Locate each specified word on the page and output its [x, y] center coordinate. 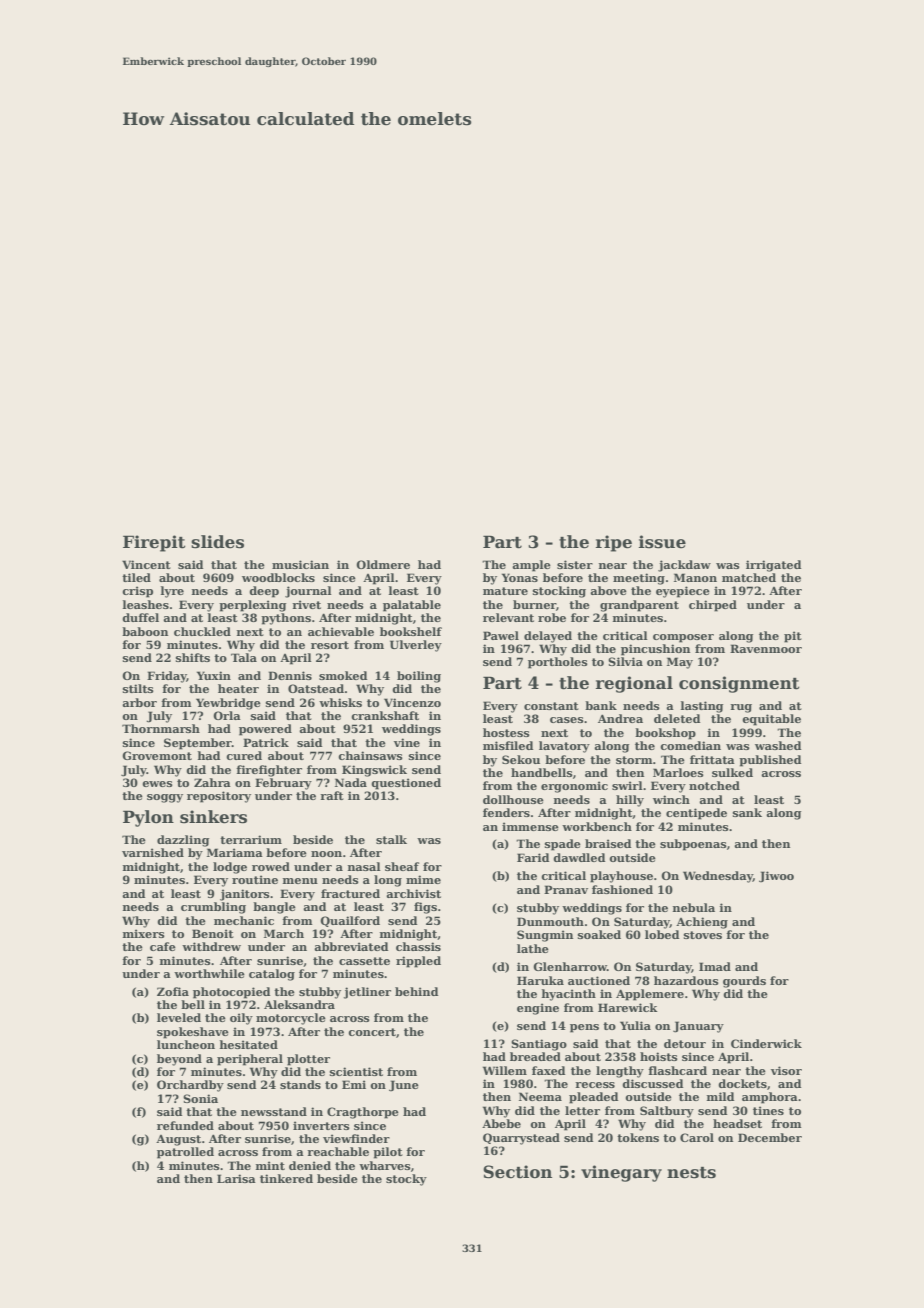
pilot [388, 1153]
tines [768, 1110]
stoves [703, 935]
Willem [505, 1070]
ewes [157, 784]
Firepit [154, 543]
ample [531, 566]
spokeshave [193, 1033]
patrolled [185, 1153]
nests [691, 1173]
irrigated [773, 566]
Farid [533, 857]
